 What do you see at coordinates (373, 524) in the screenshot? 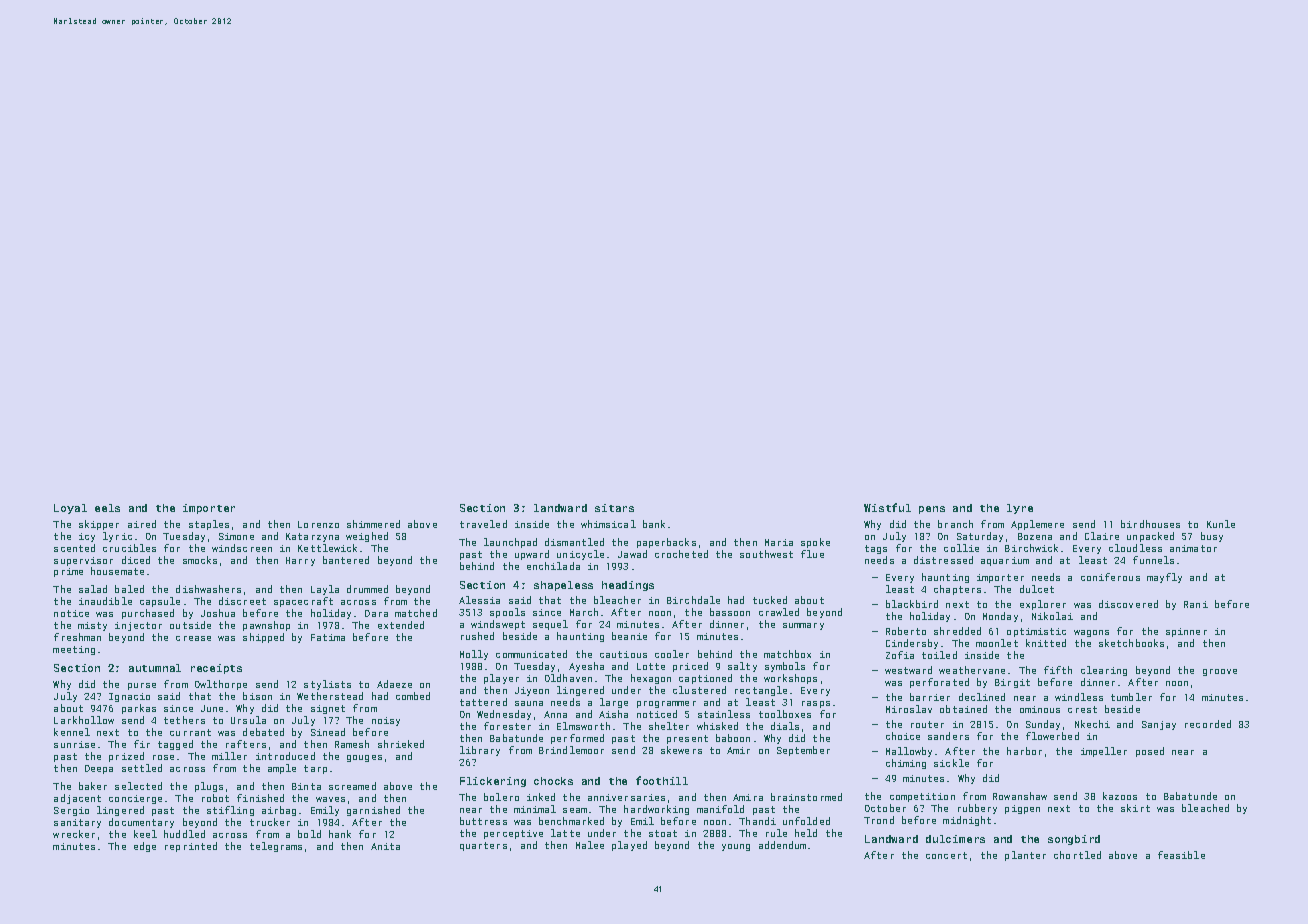
I see `shimmered` at bounding box center [373, 524].
